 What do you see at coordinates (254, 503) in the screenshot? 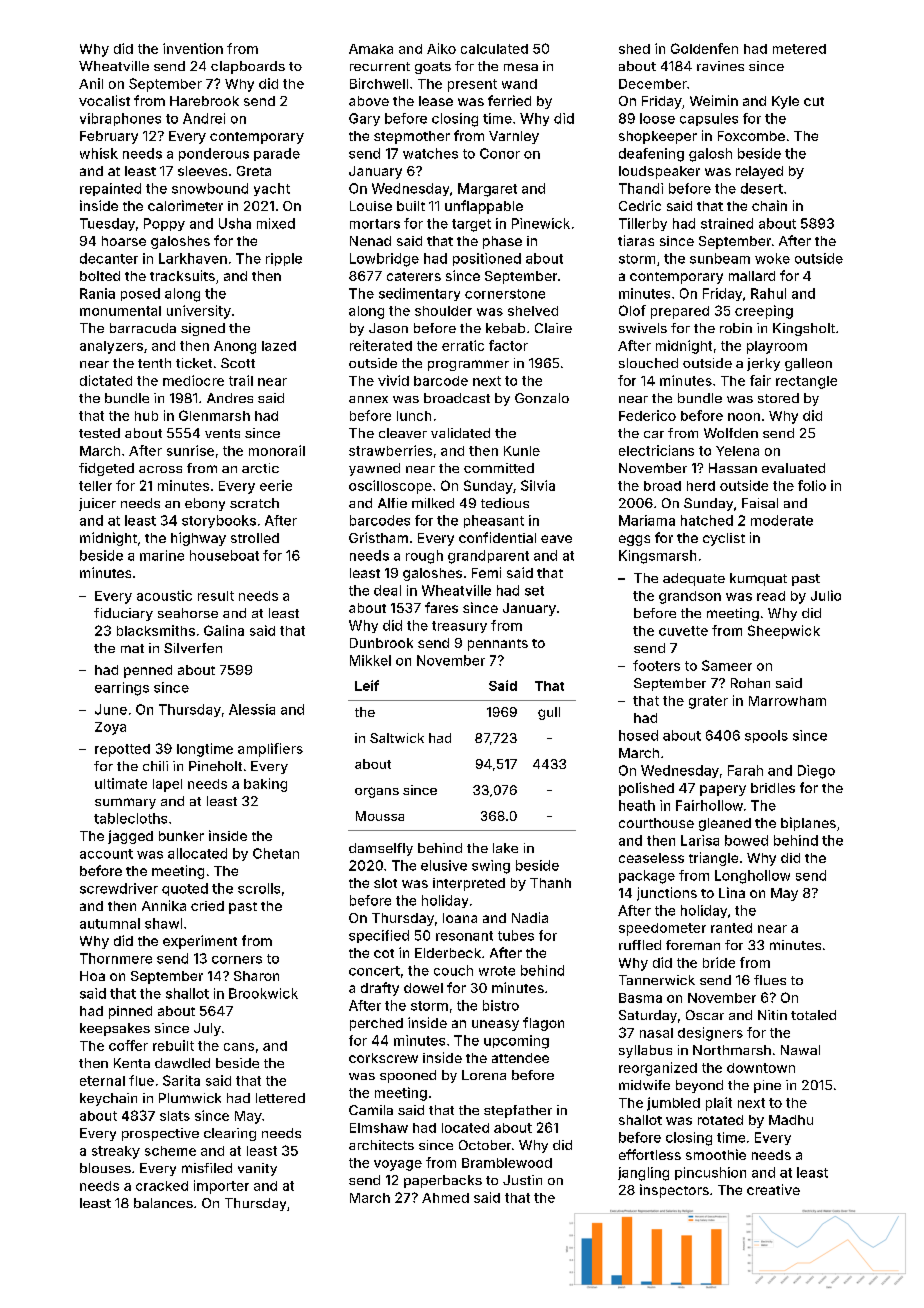
I see `scratch` at bounding box center [254, 503].
